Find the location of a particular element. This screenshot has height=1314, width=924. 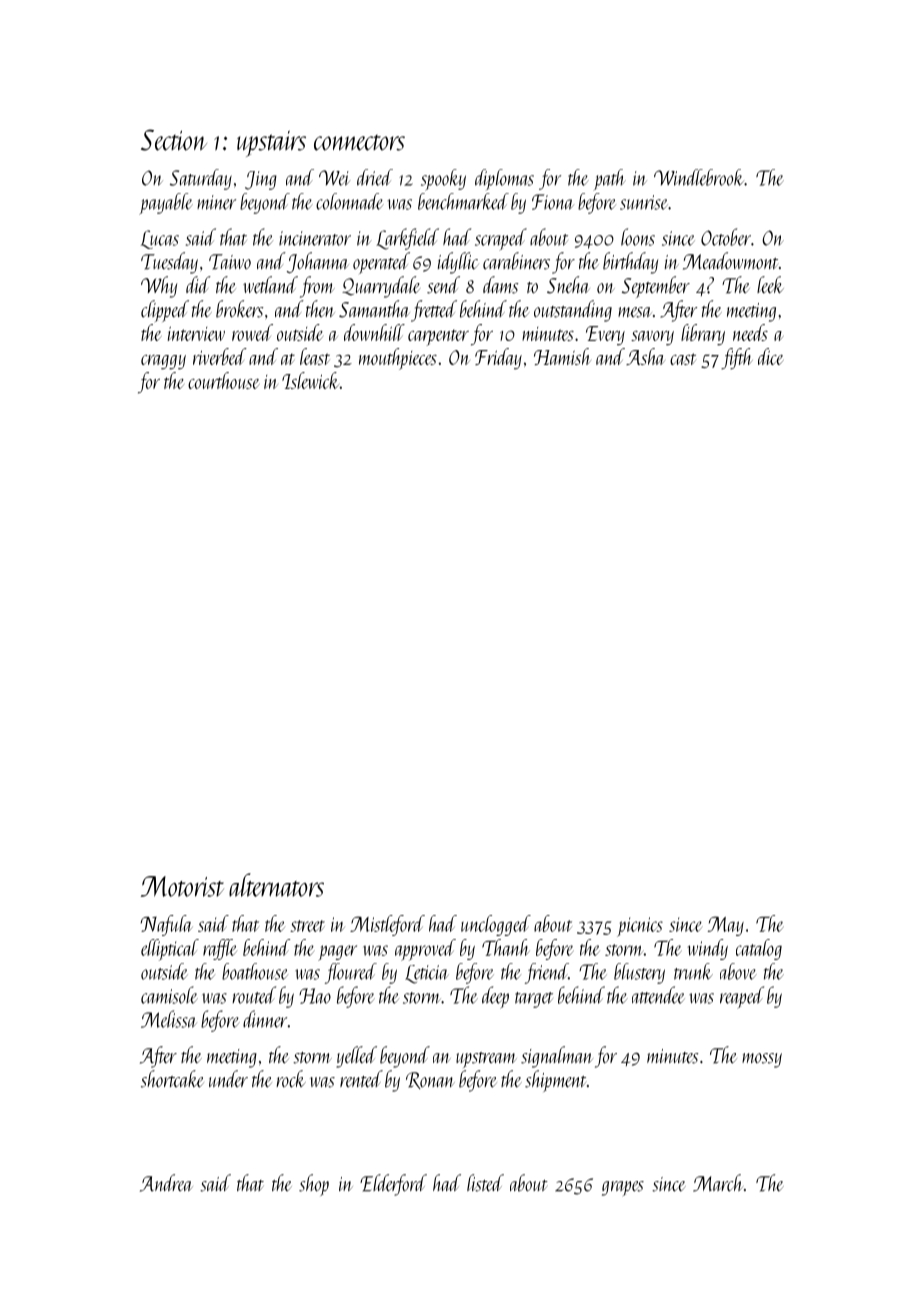

incinerator is located at coordinates (315, 238).
